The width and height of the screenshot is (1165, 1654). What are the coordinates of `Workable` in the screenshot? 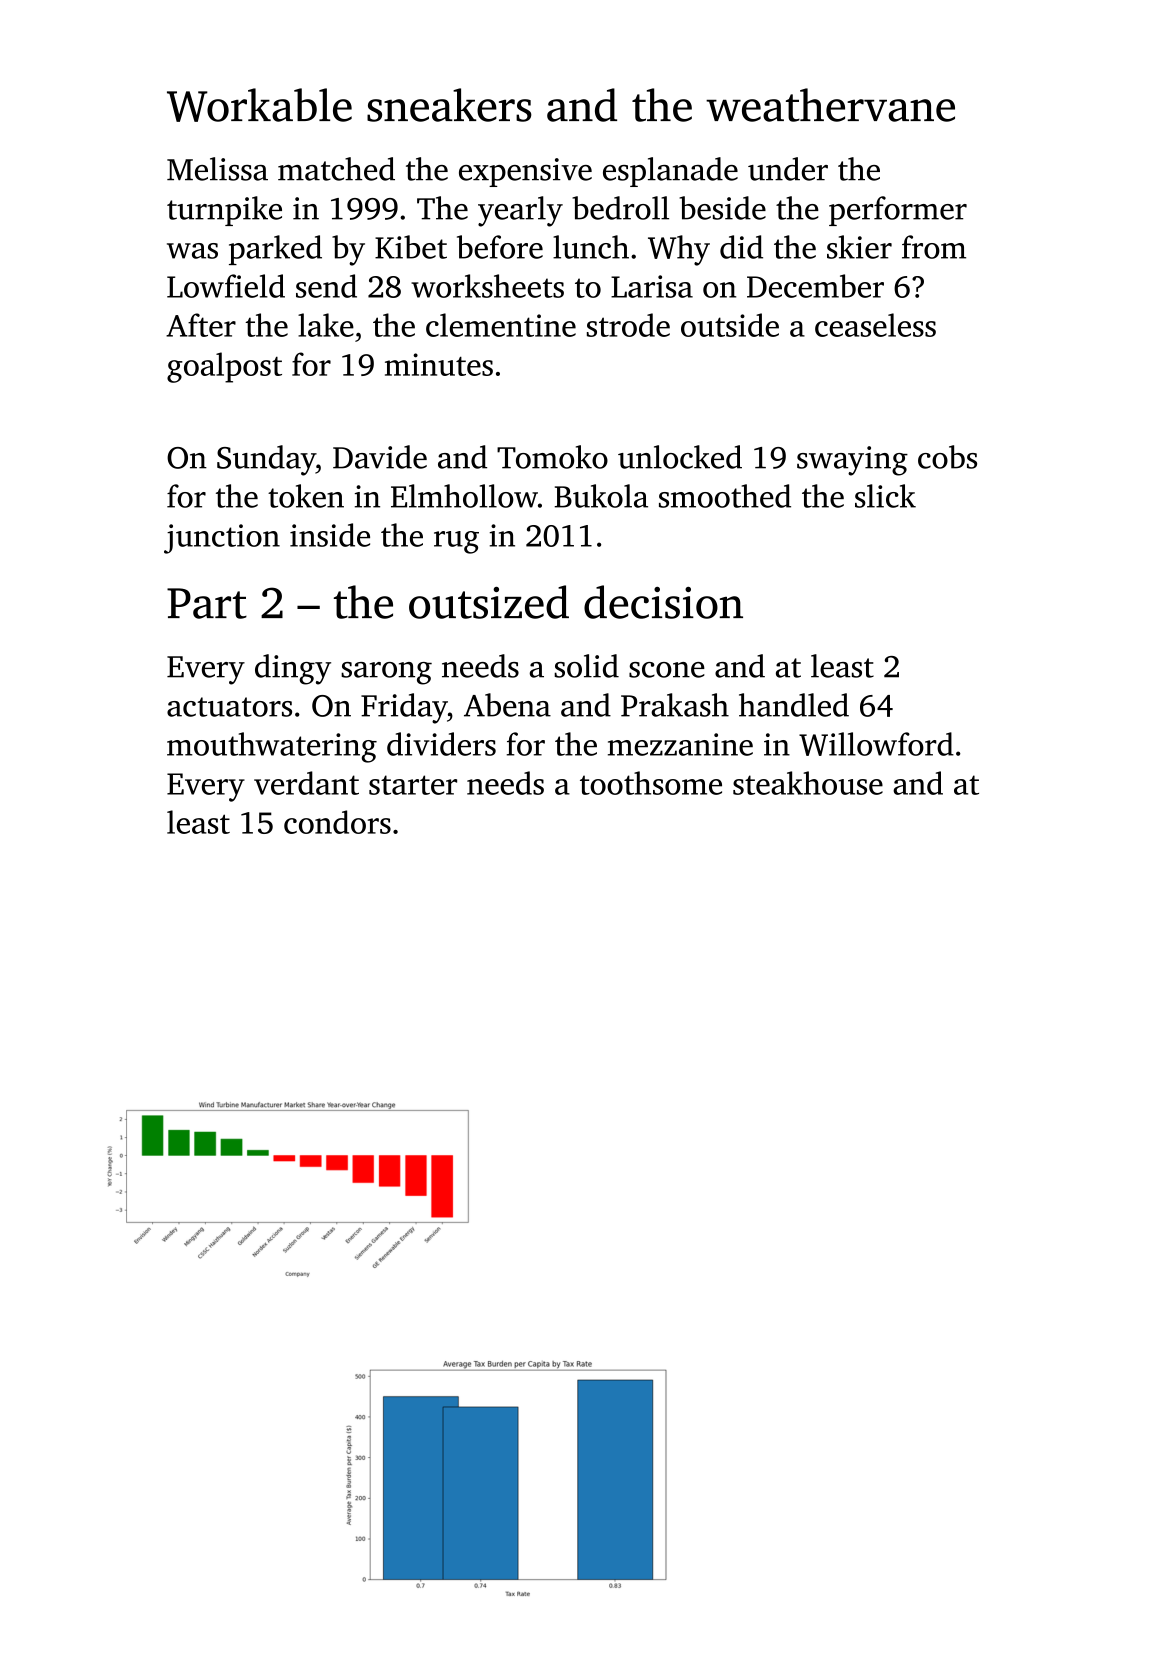 It's located at (259, 105).
